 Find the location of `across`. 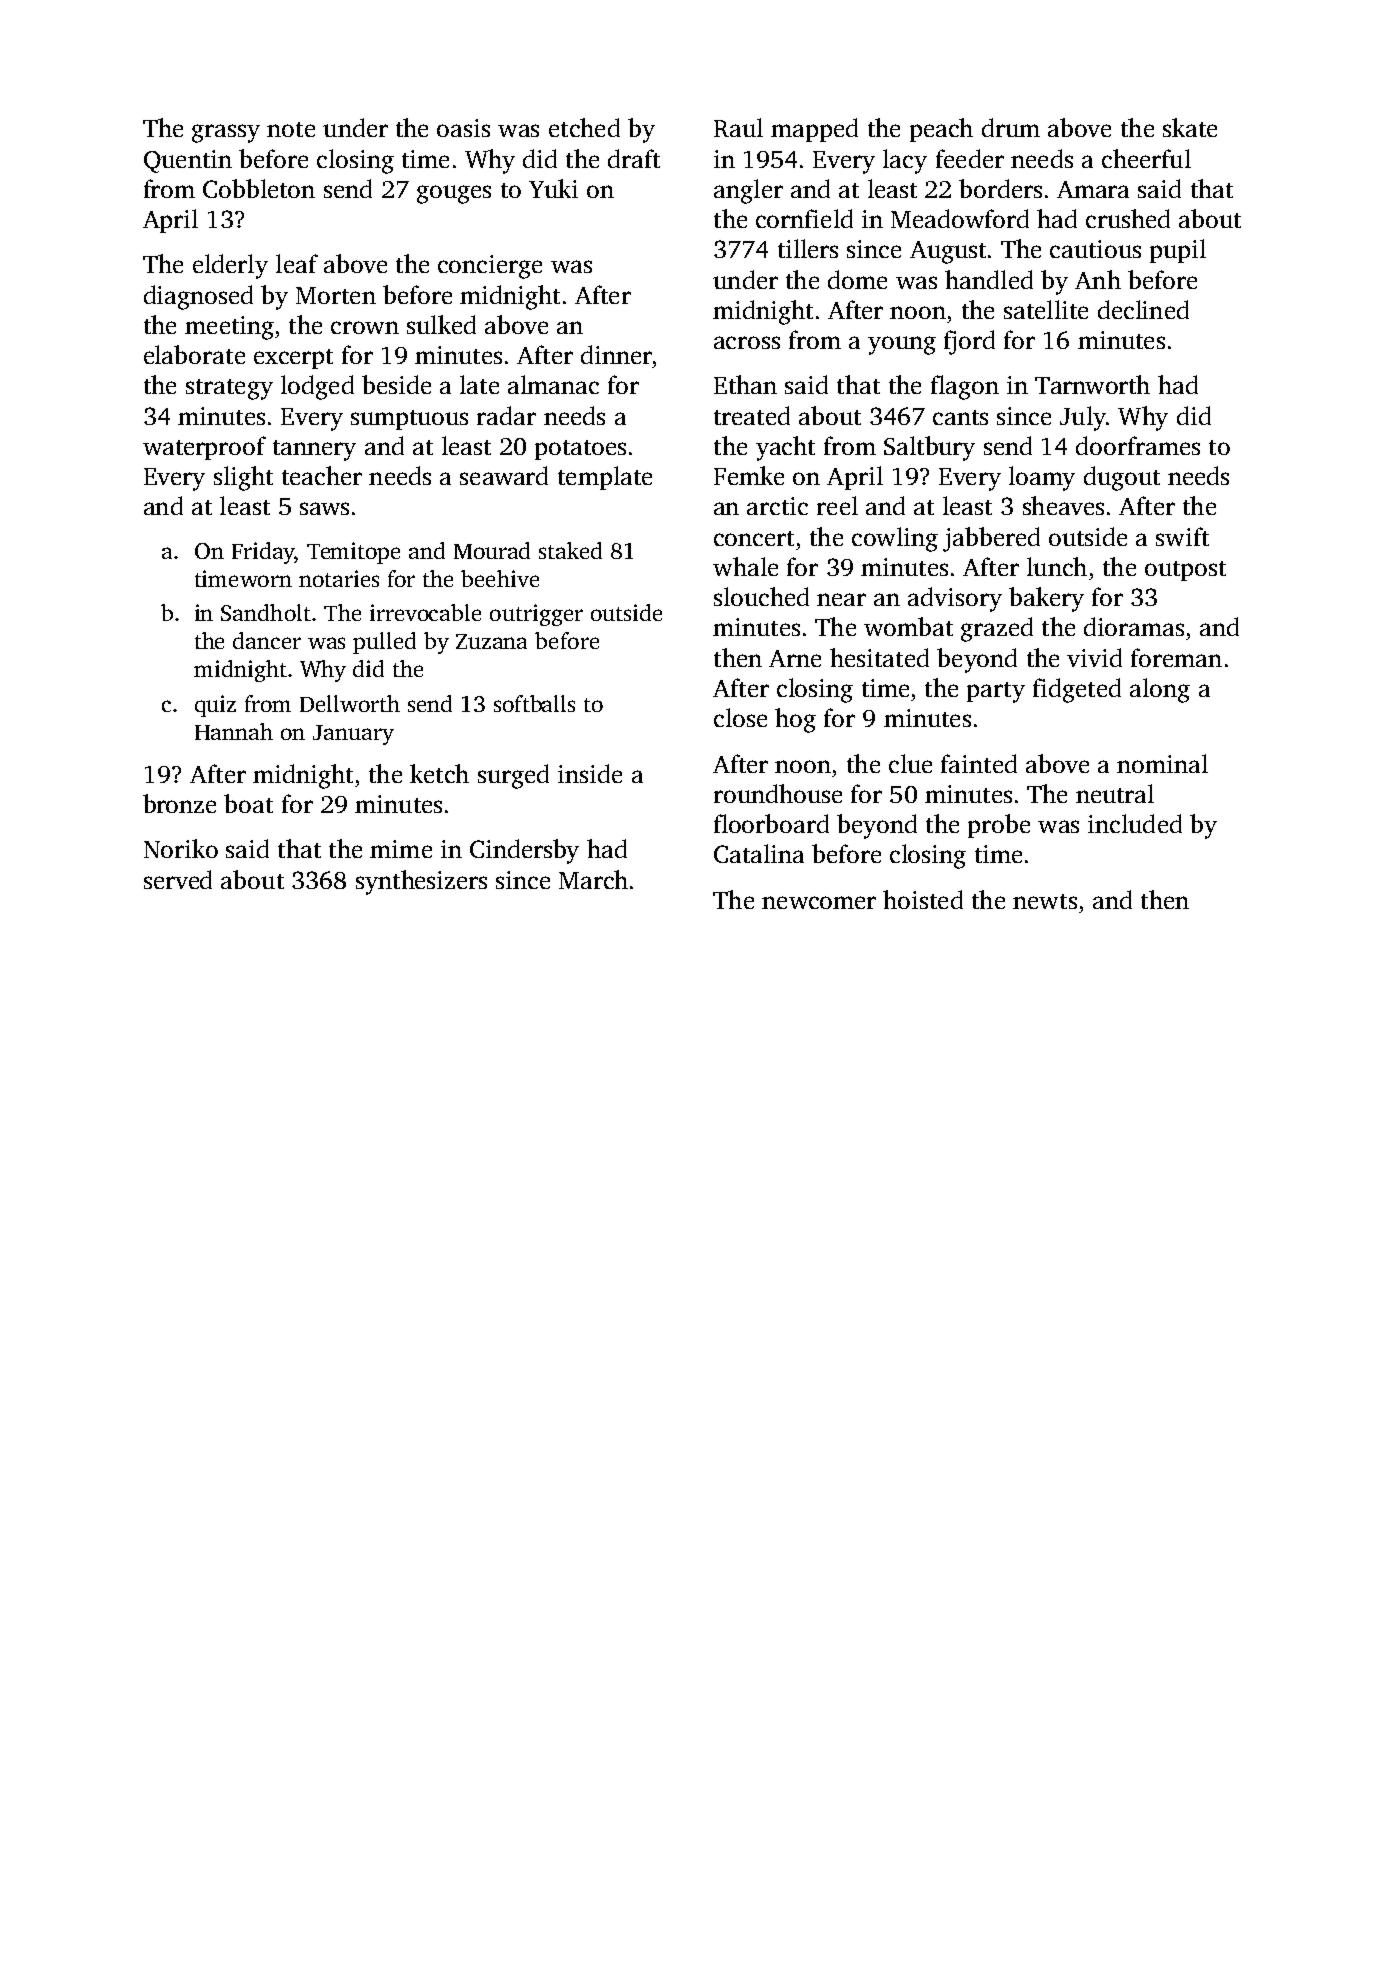

across is located at coordinates (747, 342).
